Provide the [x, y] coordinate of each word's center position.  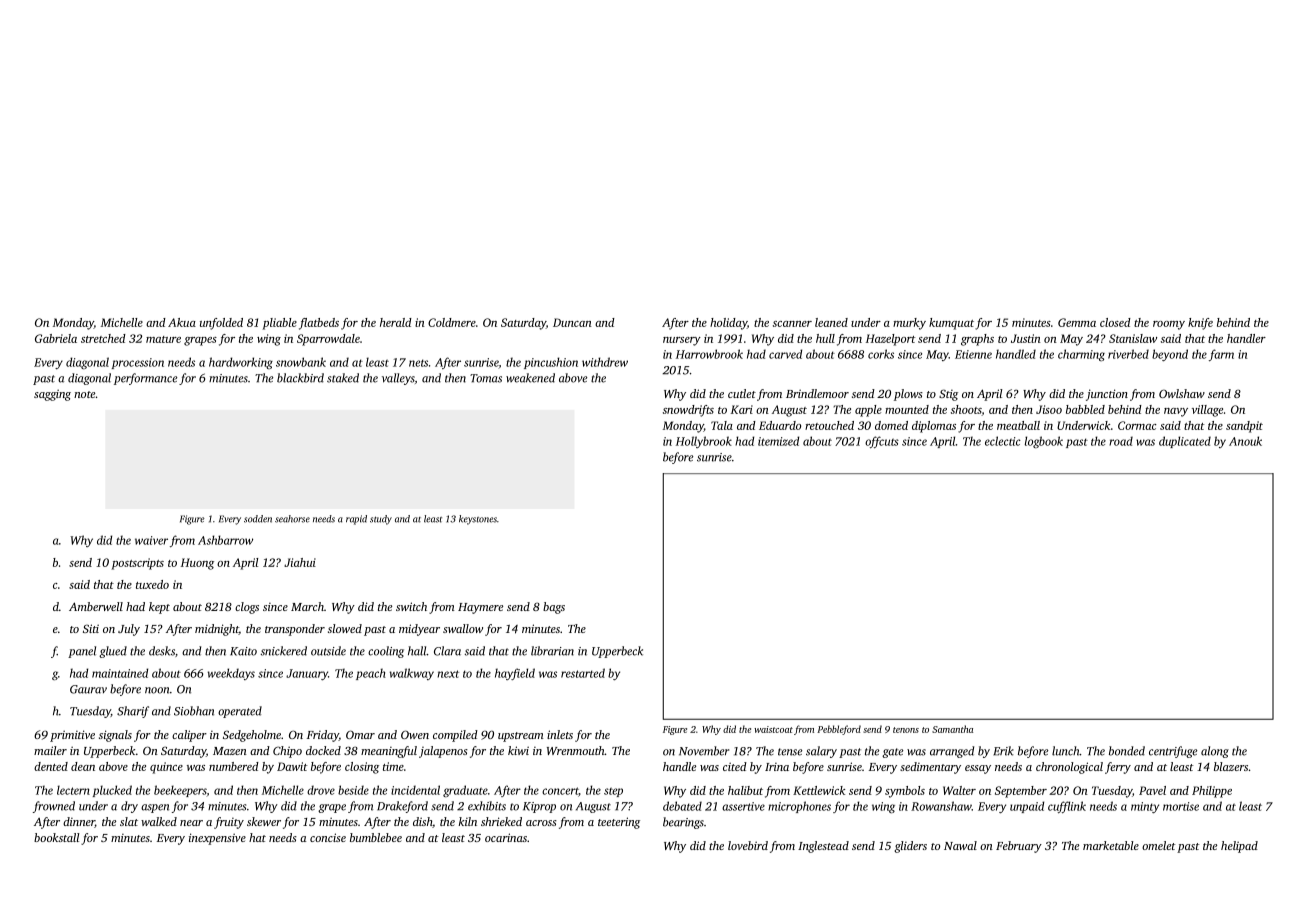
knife [1200, 324]
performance [145, 379]
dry [129, 807]
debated [682, 806]
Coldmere [452, 322]
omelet [1159, 845]
